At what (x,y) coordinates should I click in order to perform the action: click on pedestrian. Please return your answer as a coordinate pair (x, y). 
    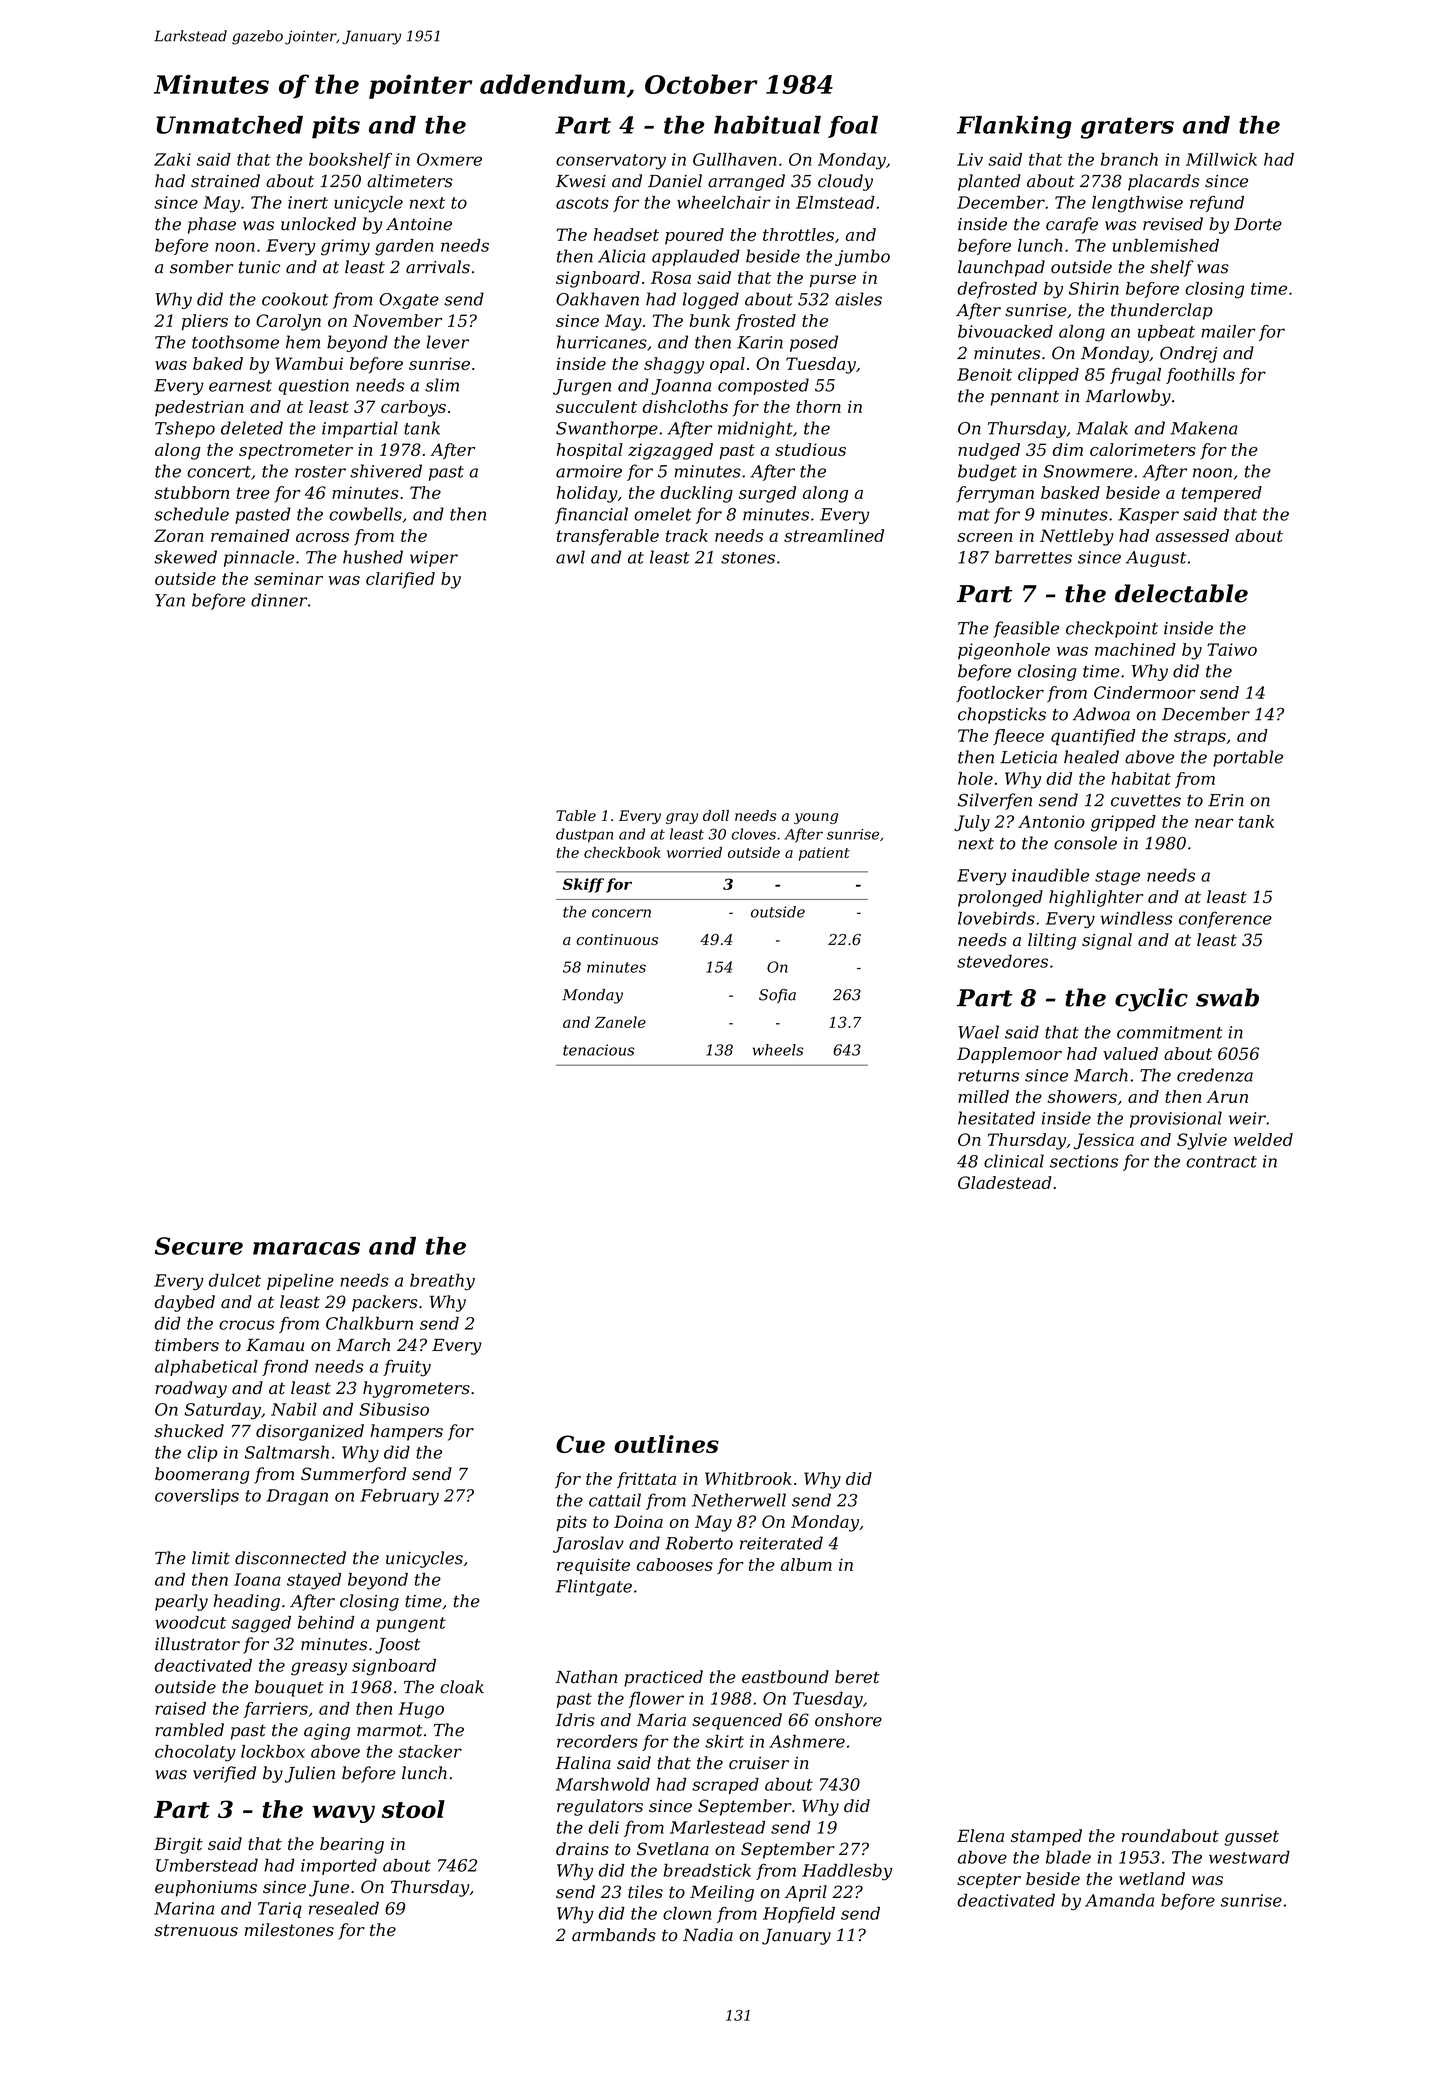
    Looking at the image, I should click on (199, 408).
